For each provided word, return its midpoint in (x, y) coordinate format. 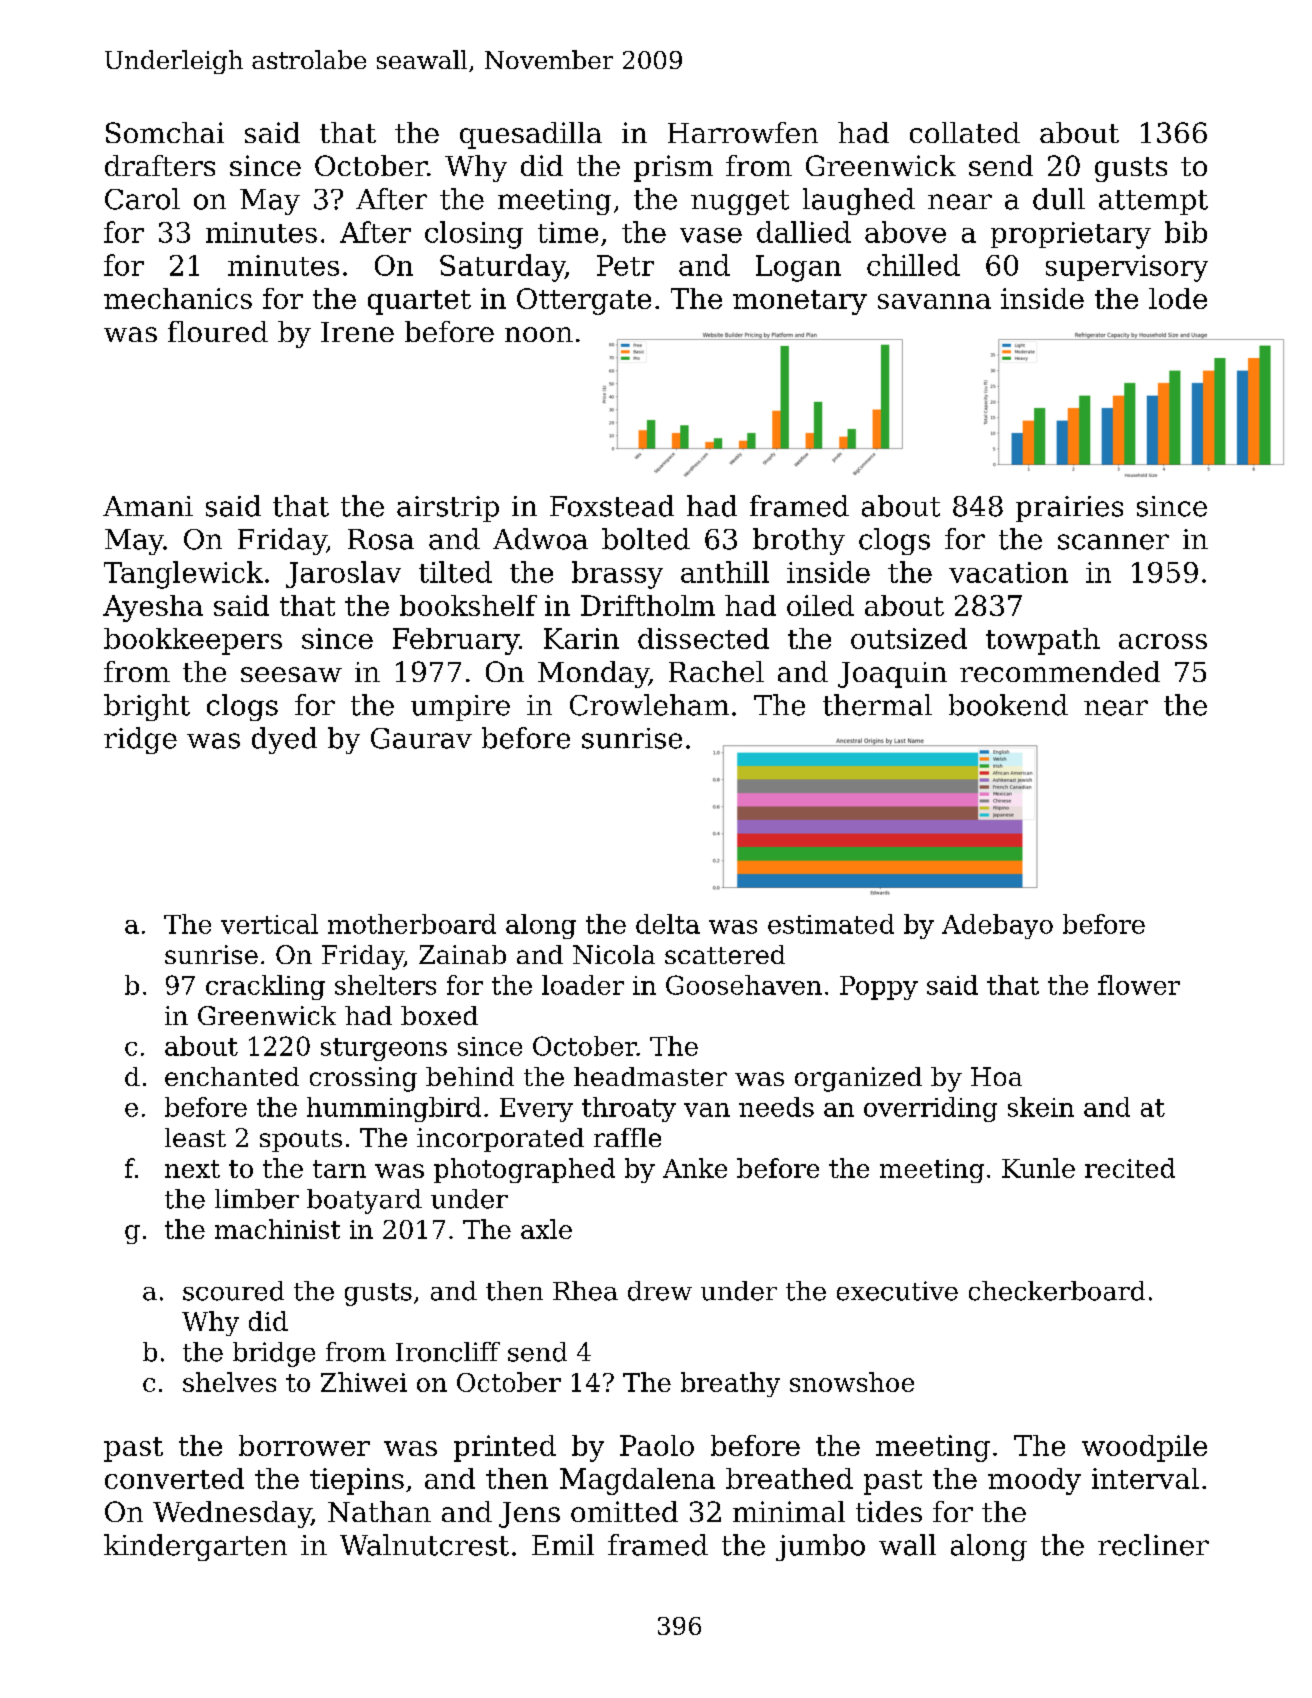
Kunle (1038, 1168)
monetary (800, 302)
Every (536, 1110)
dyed (284, 740)
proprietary (1071, 235)
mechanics (178, 298)
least (195, 1137)
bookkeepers (193, 641)
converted (174, 1478)
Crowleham (649, 705)
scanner (1113, 542)
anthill (725, 572)
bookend (1008, 705)
